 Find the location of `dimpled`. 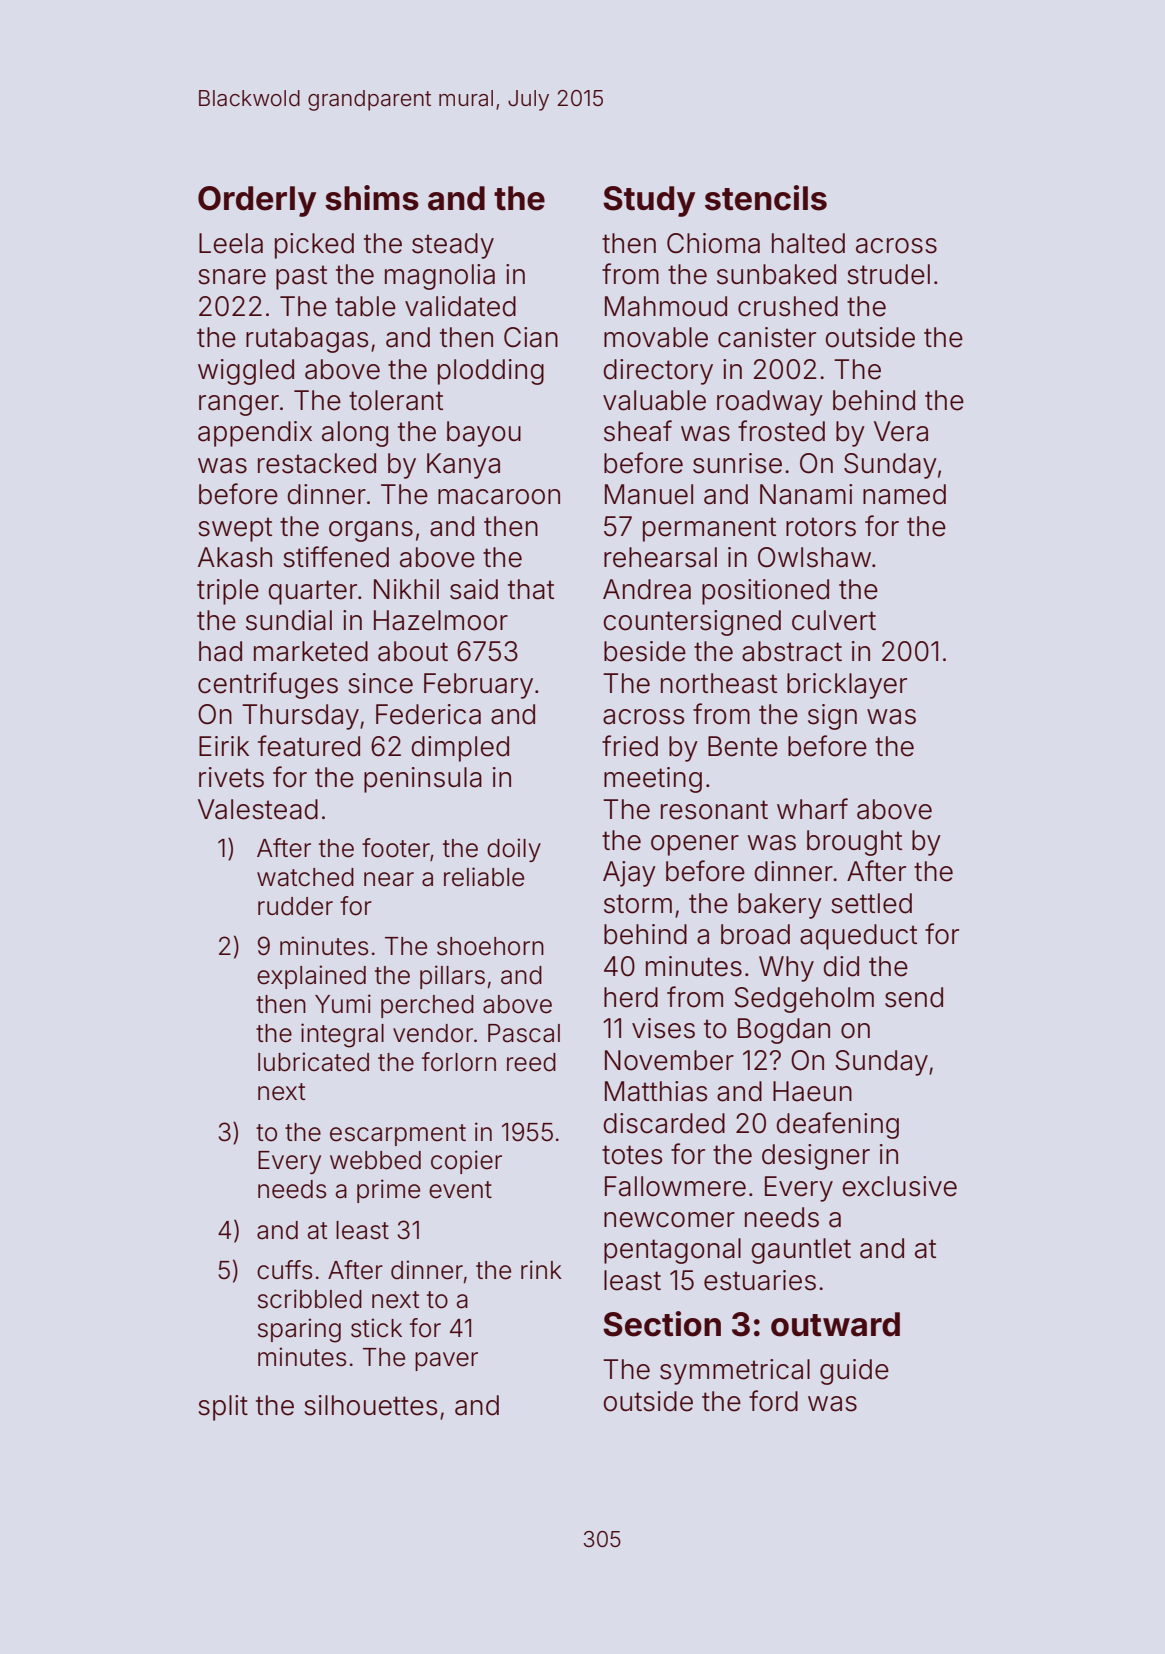

dimpled is located at coordinates (460, 749).
